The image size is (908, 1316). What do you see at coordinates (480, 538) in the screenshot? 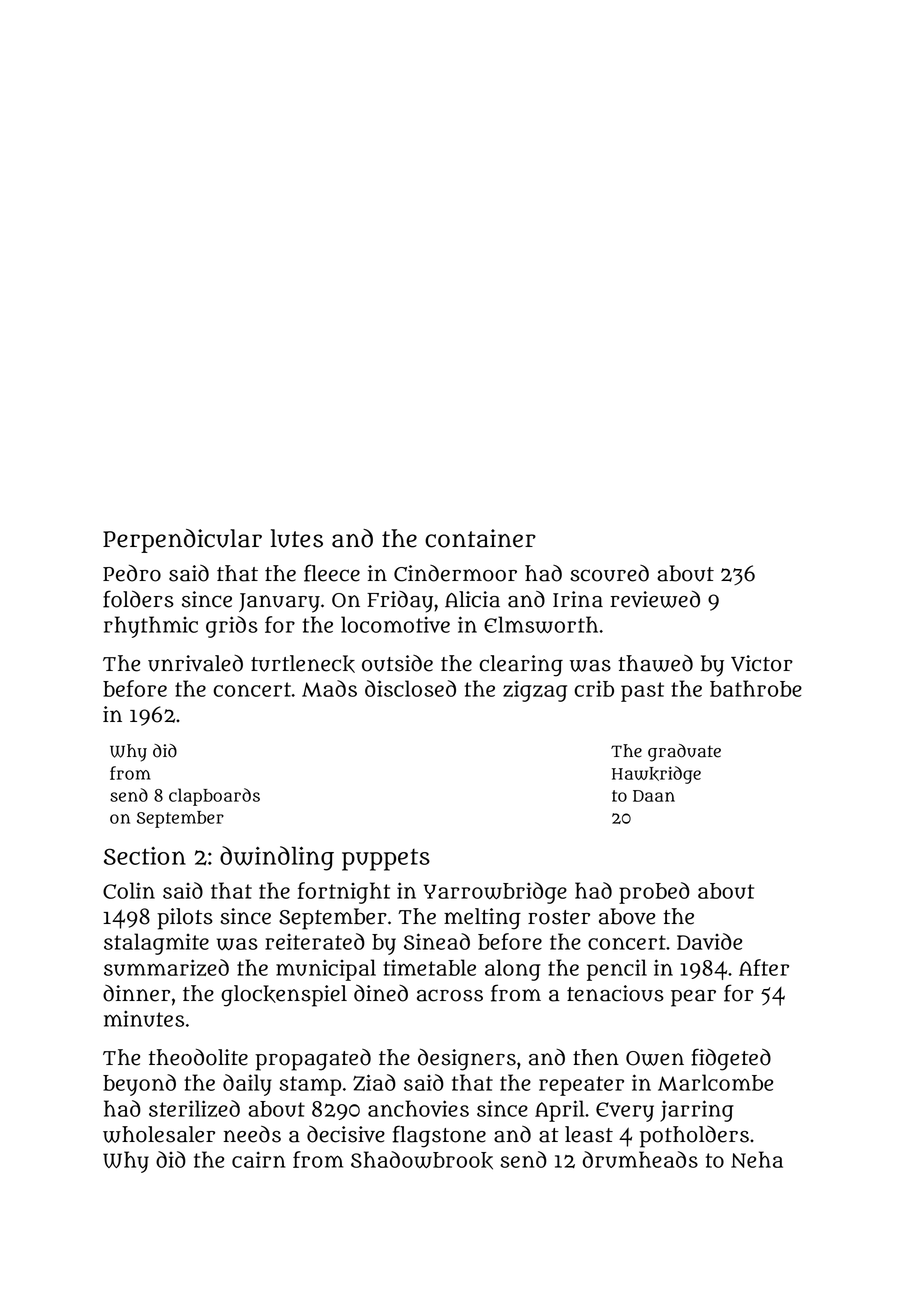
I see `container` at bounding box center [480, 538].
